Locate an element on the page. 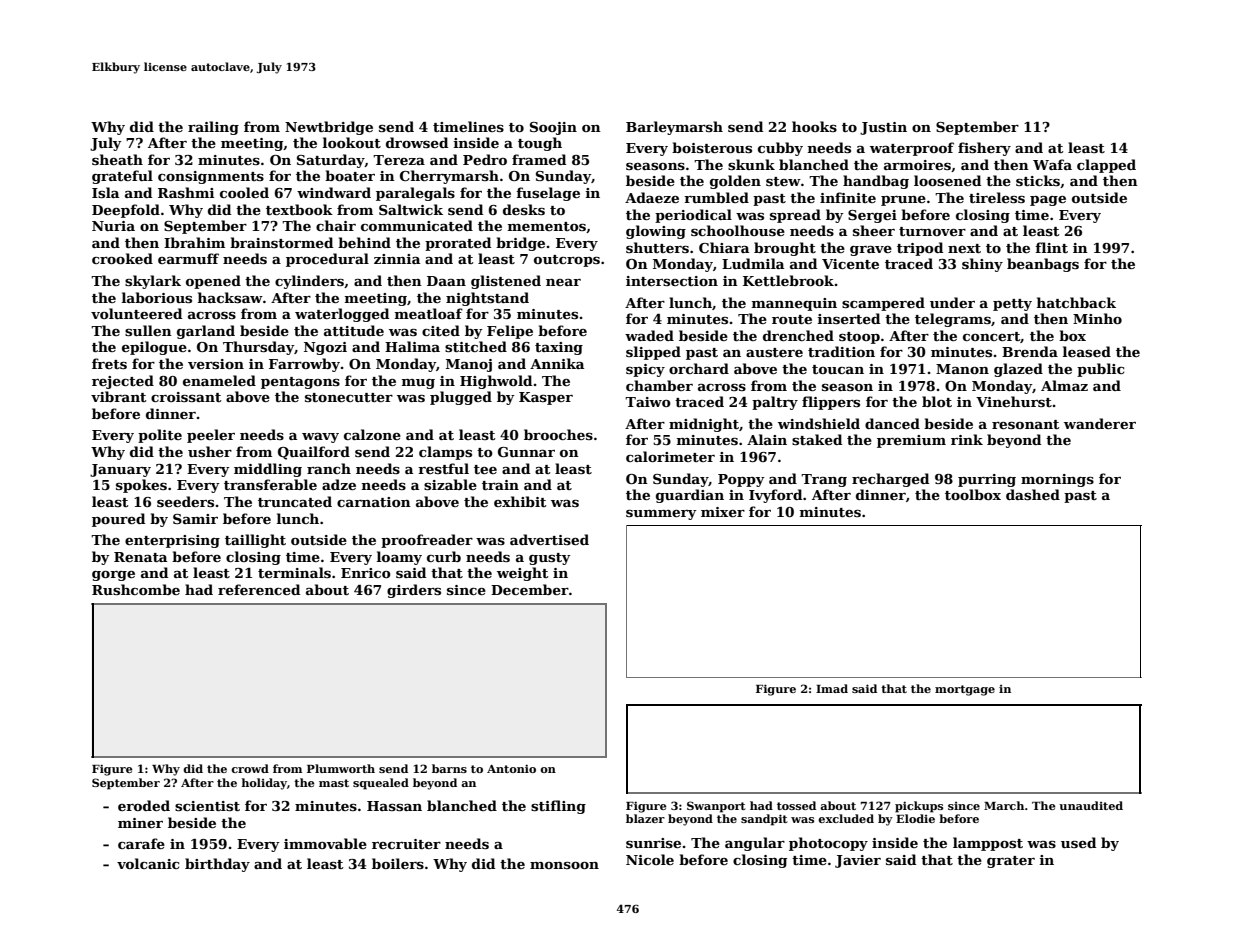 The height and width of the page is (952, 1233). clapped is located at coordinates (1106, 166).
